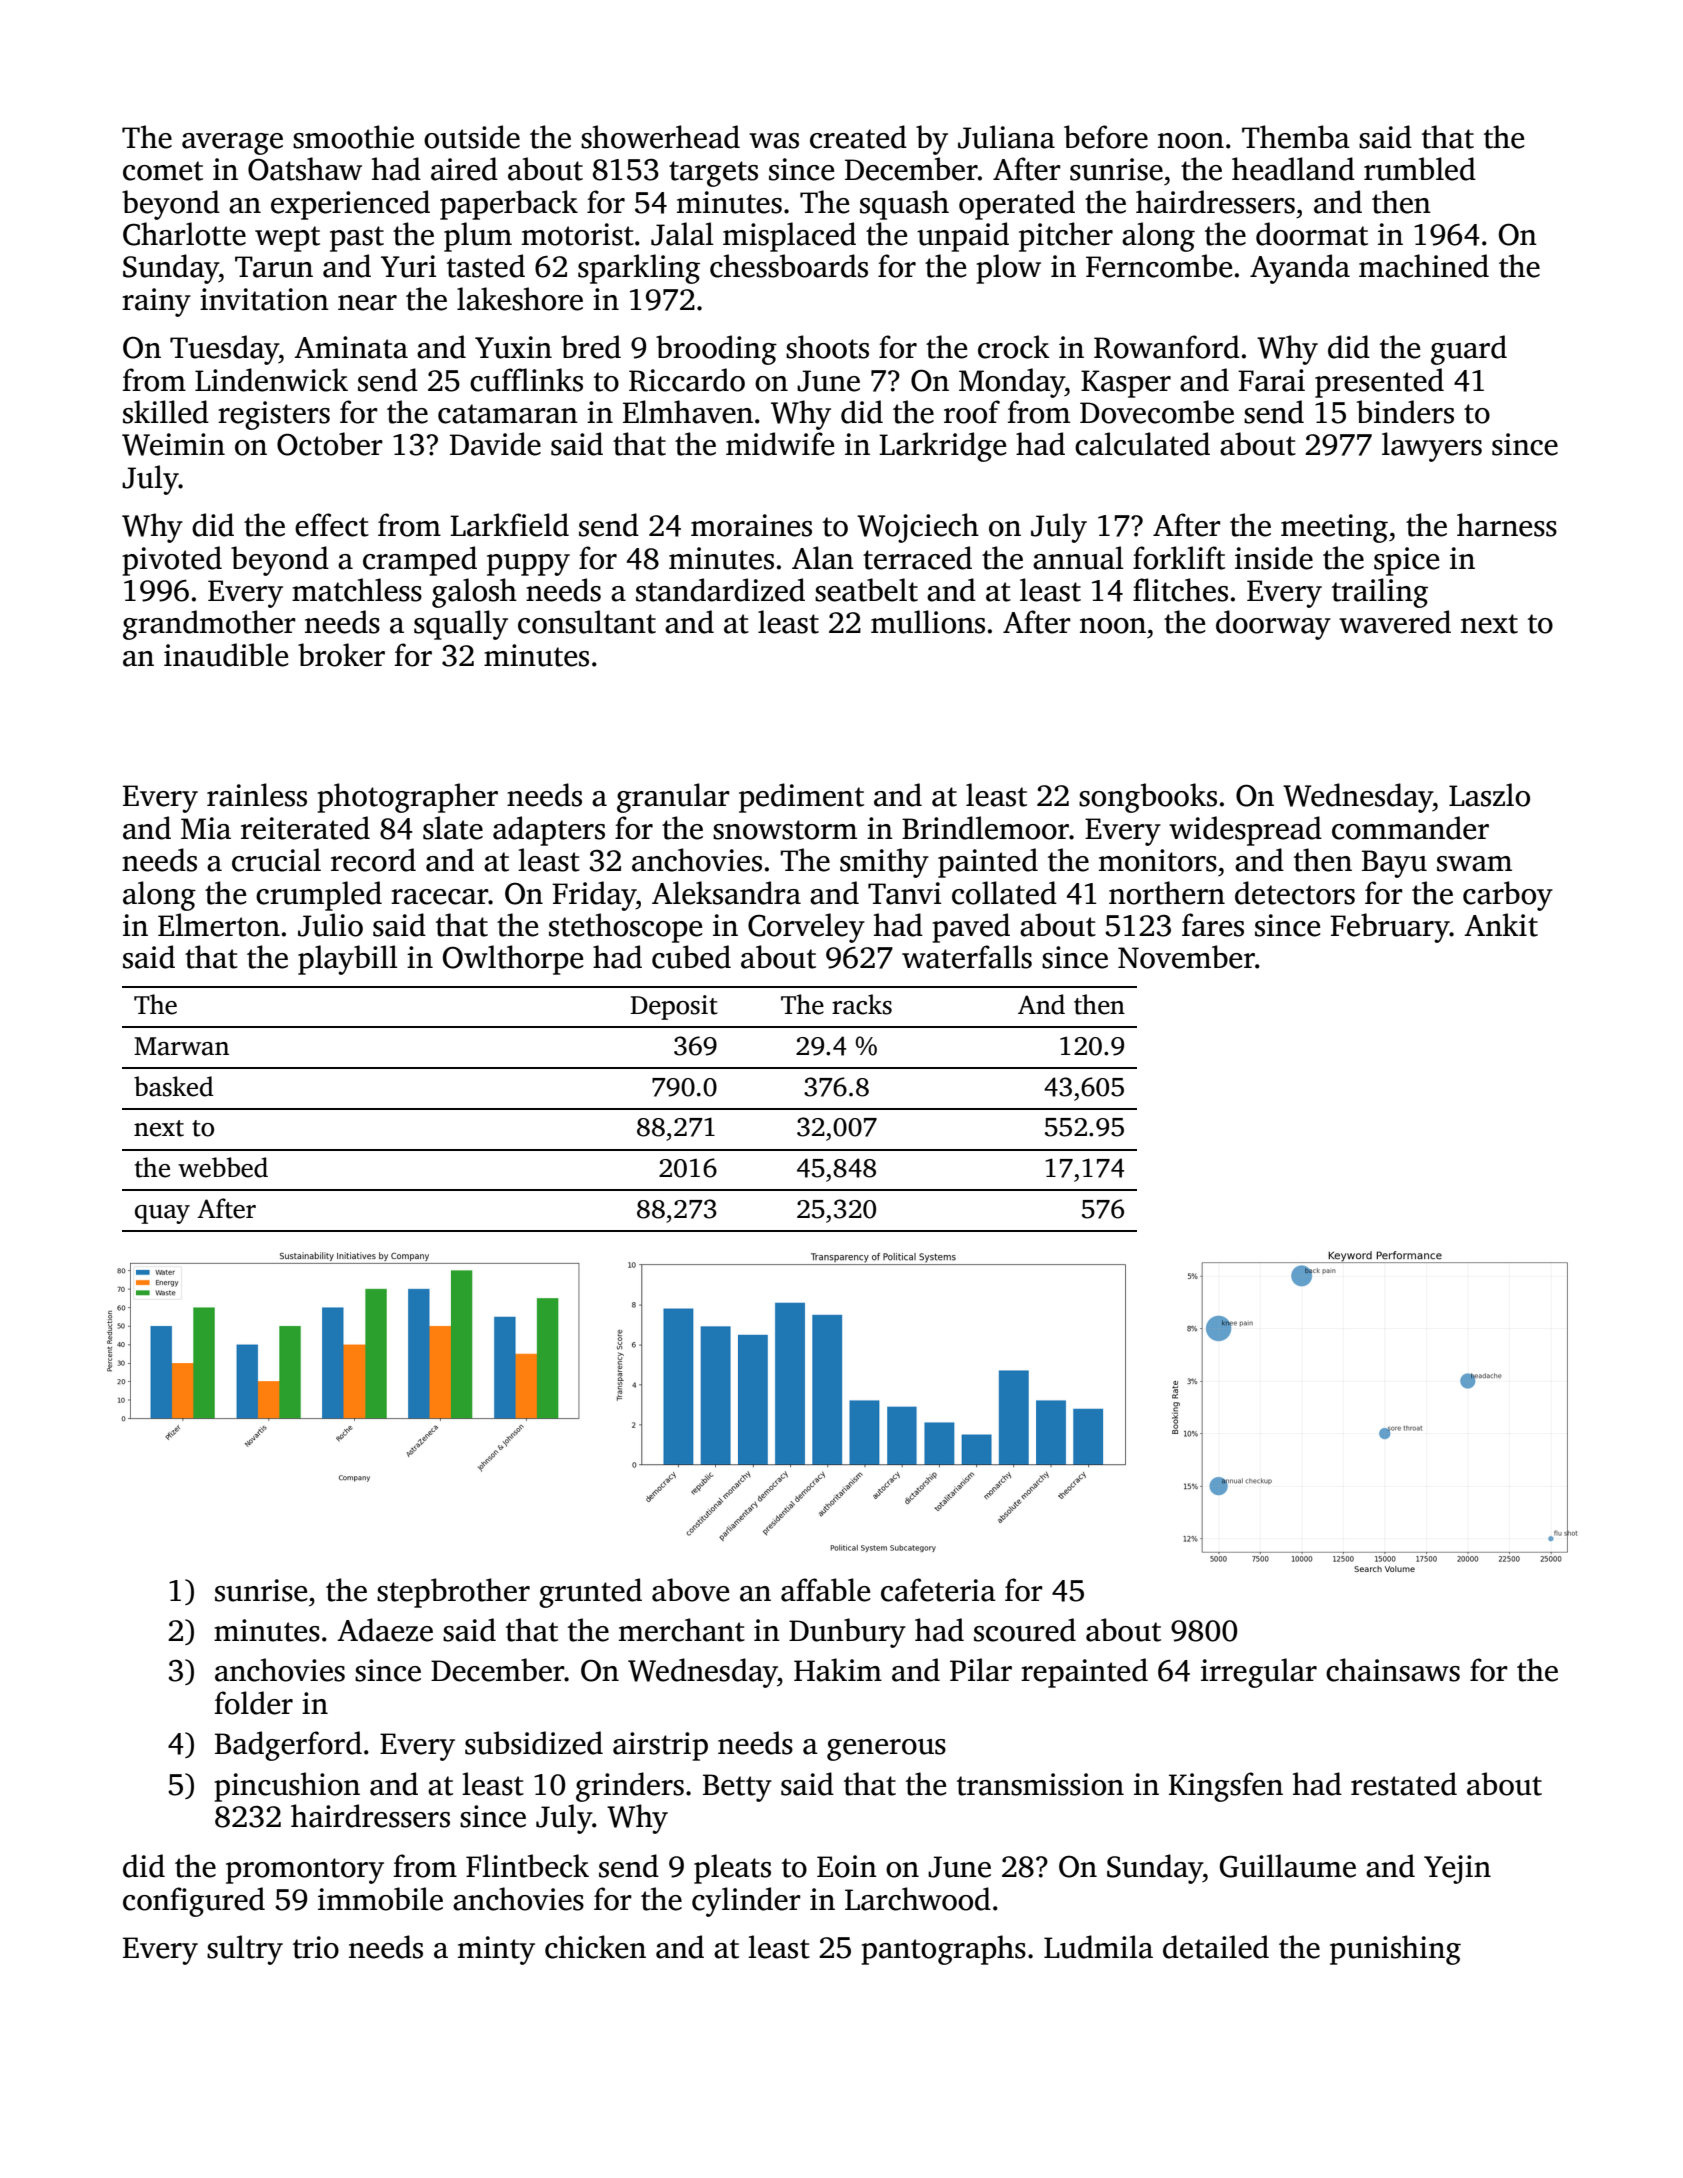 This page has width=1683, height=2178. What do you see at coordinates (1296, 137) in the page?
I see `Themba` at bounding box center [1296, 137].
